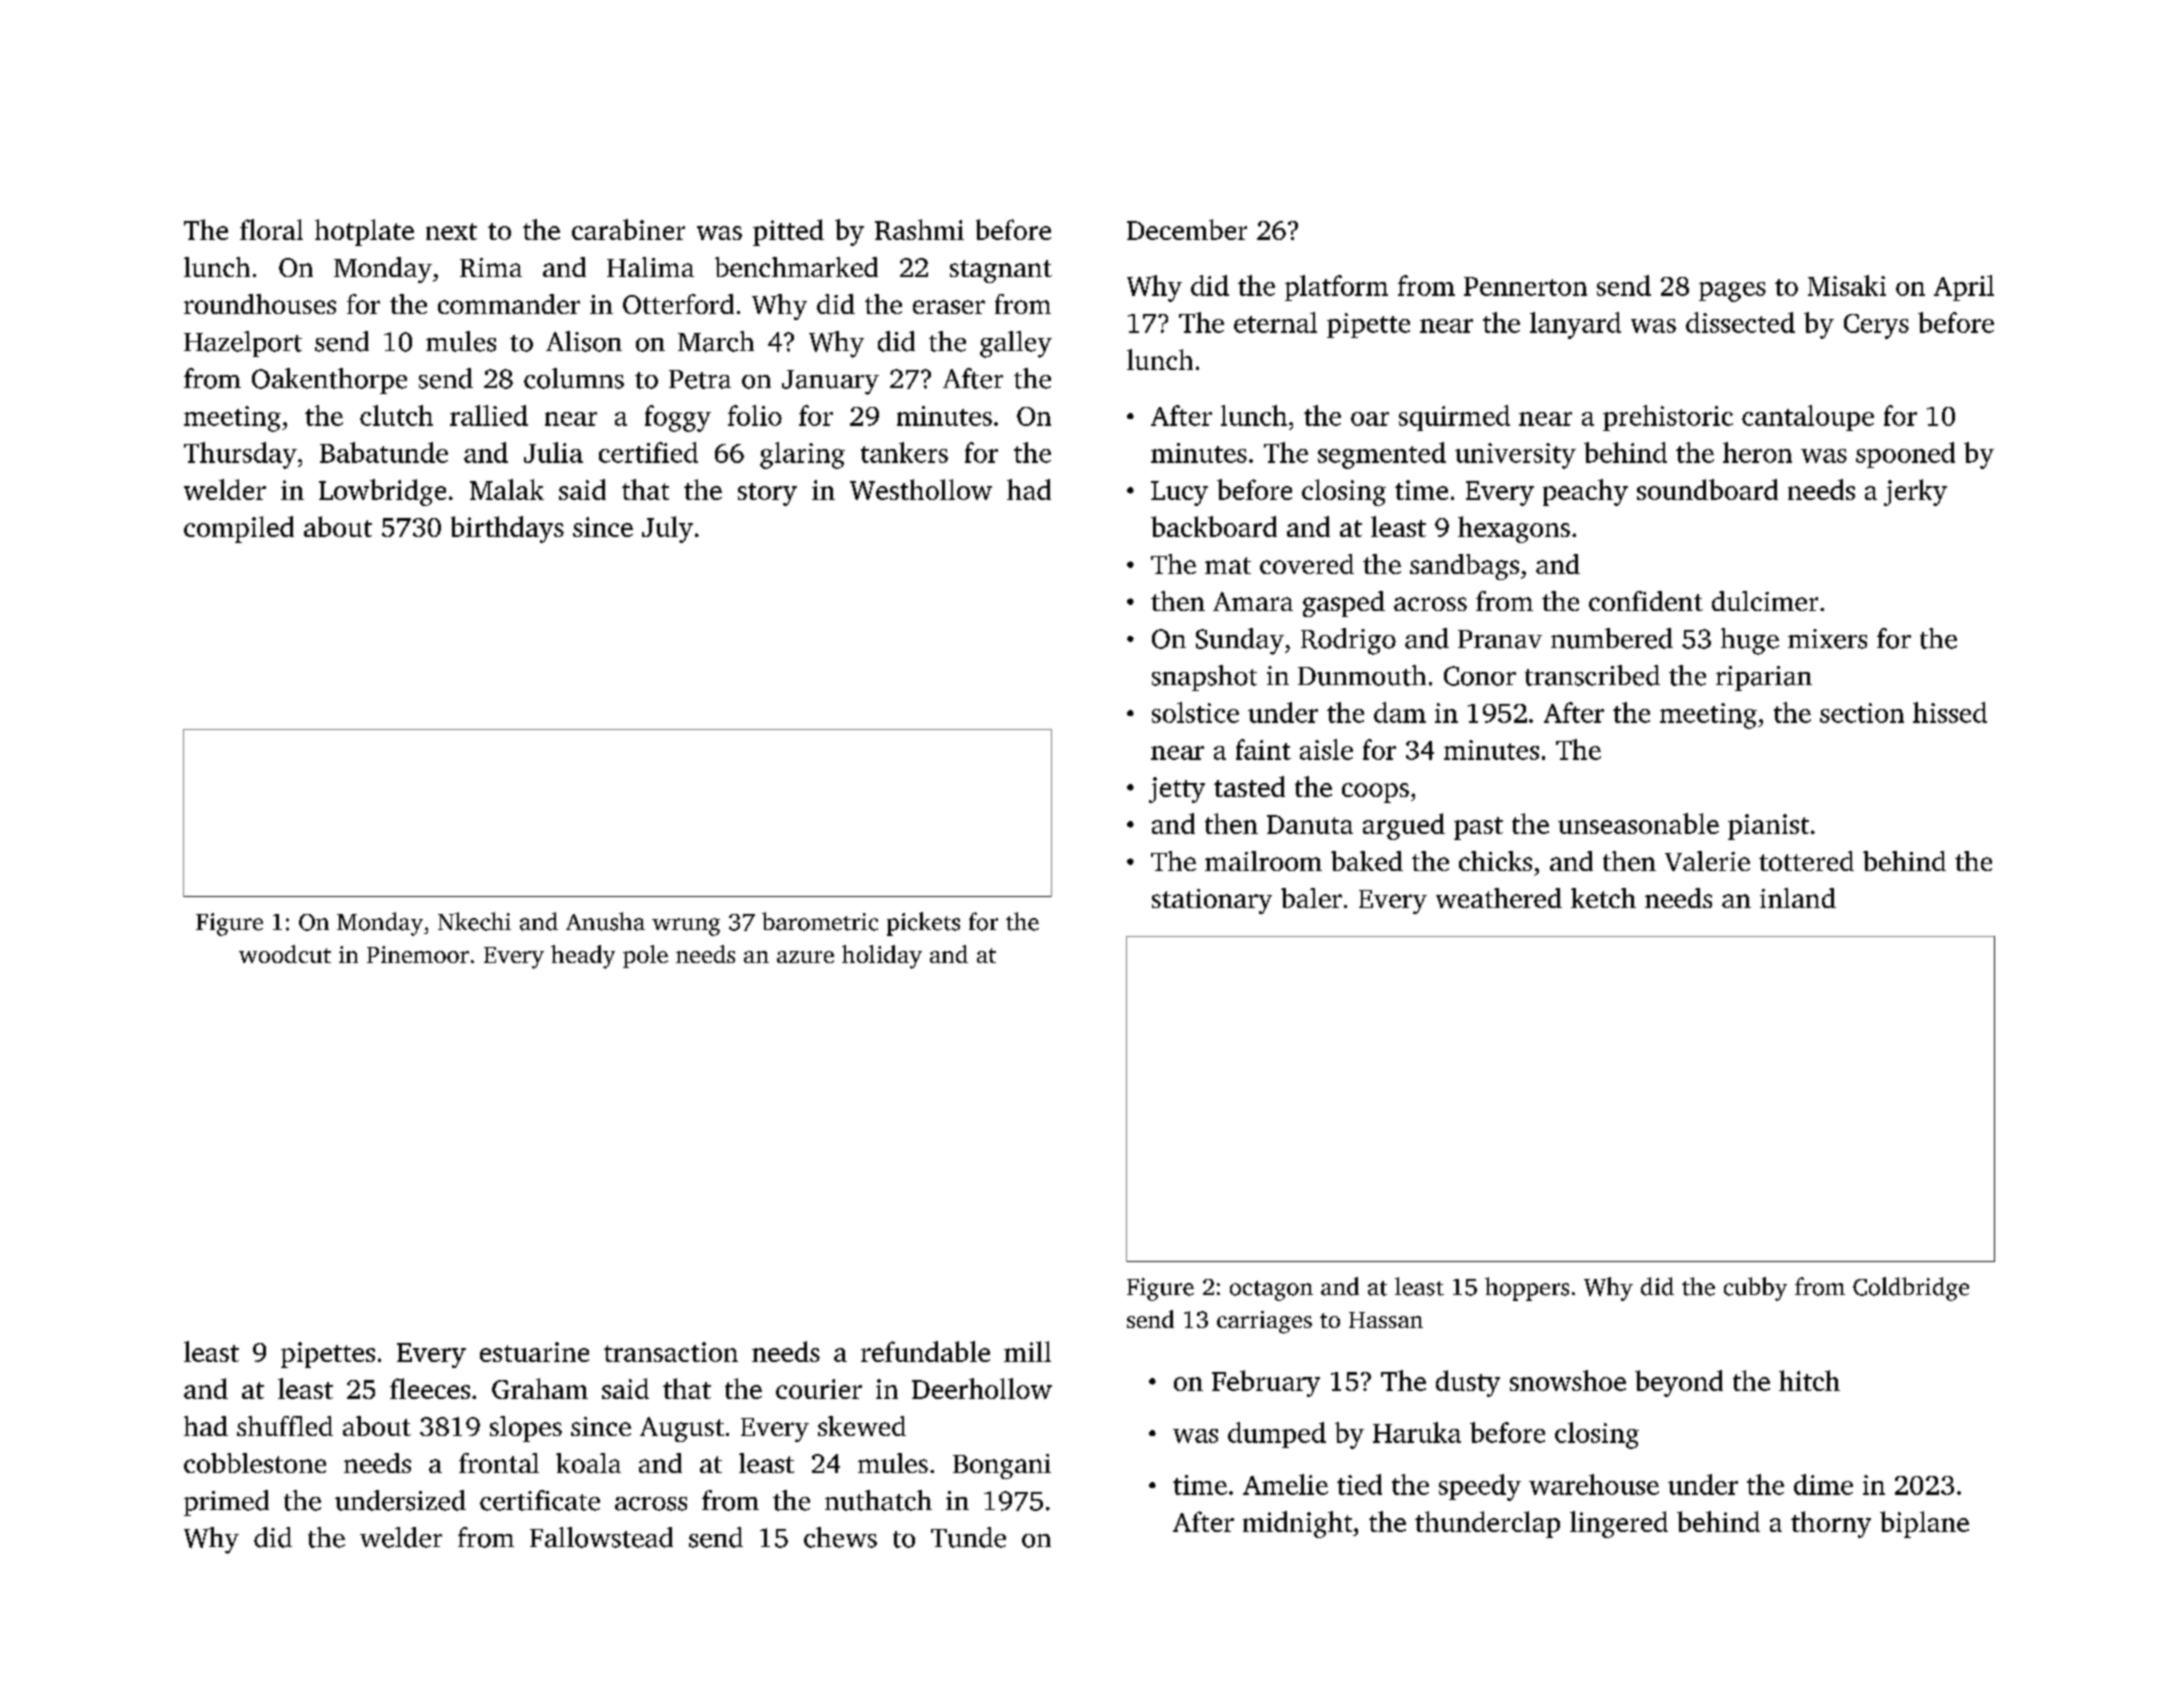 Image resolution: width=2178 pixels, height=1683 pixels. Describe the element at coordinates (919, 229) in the document. I see `Rashmi` at that location.
